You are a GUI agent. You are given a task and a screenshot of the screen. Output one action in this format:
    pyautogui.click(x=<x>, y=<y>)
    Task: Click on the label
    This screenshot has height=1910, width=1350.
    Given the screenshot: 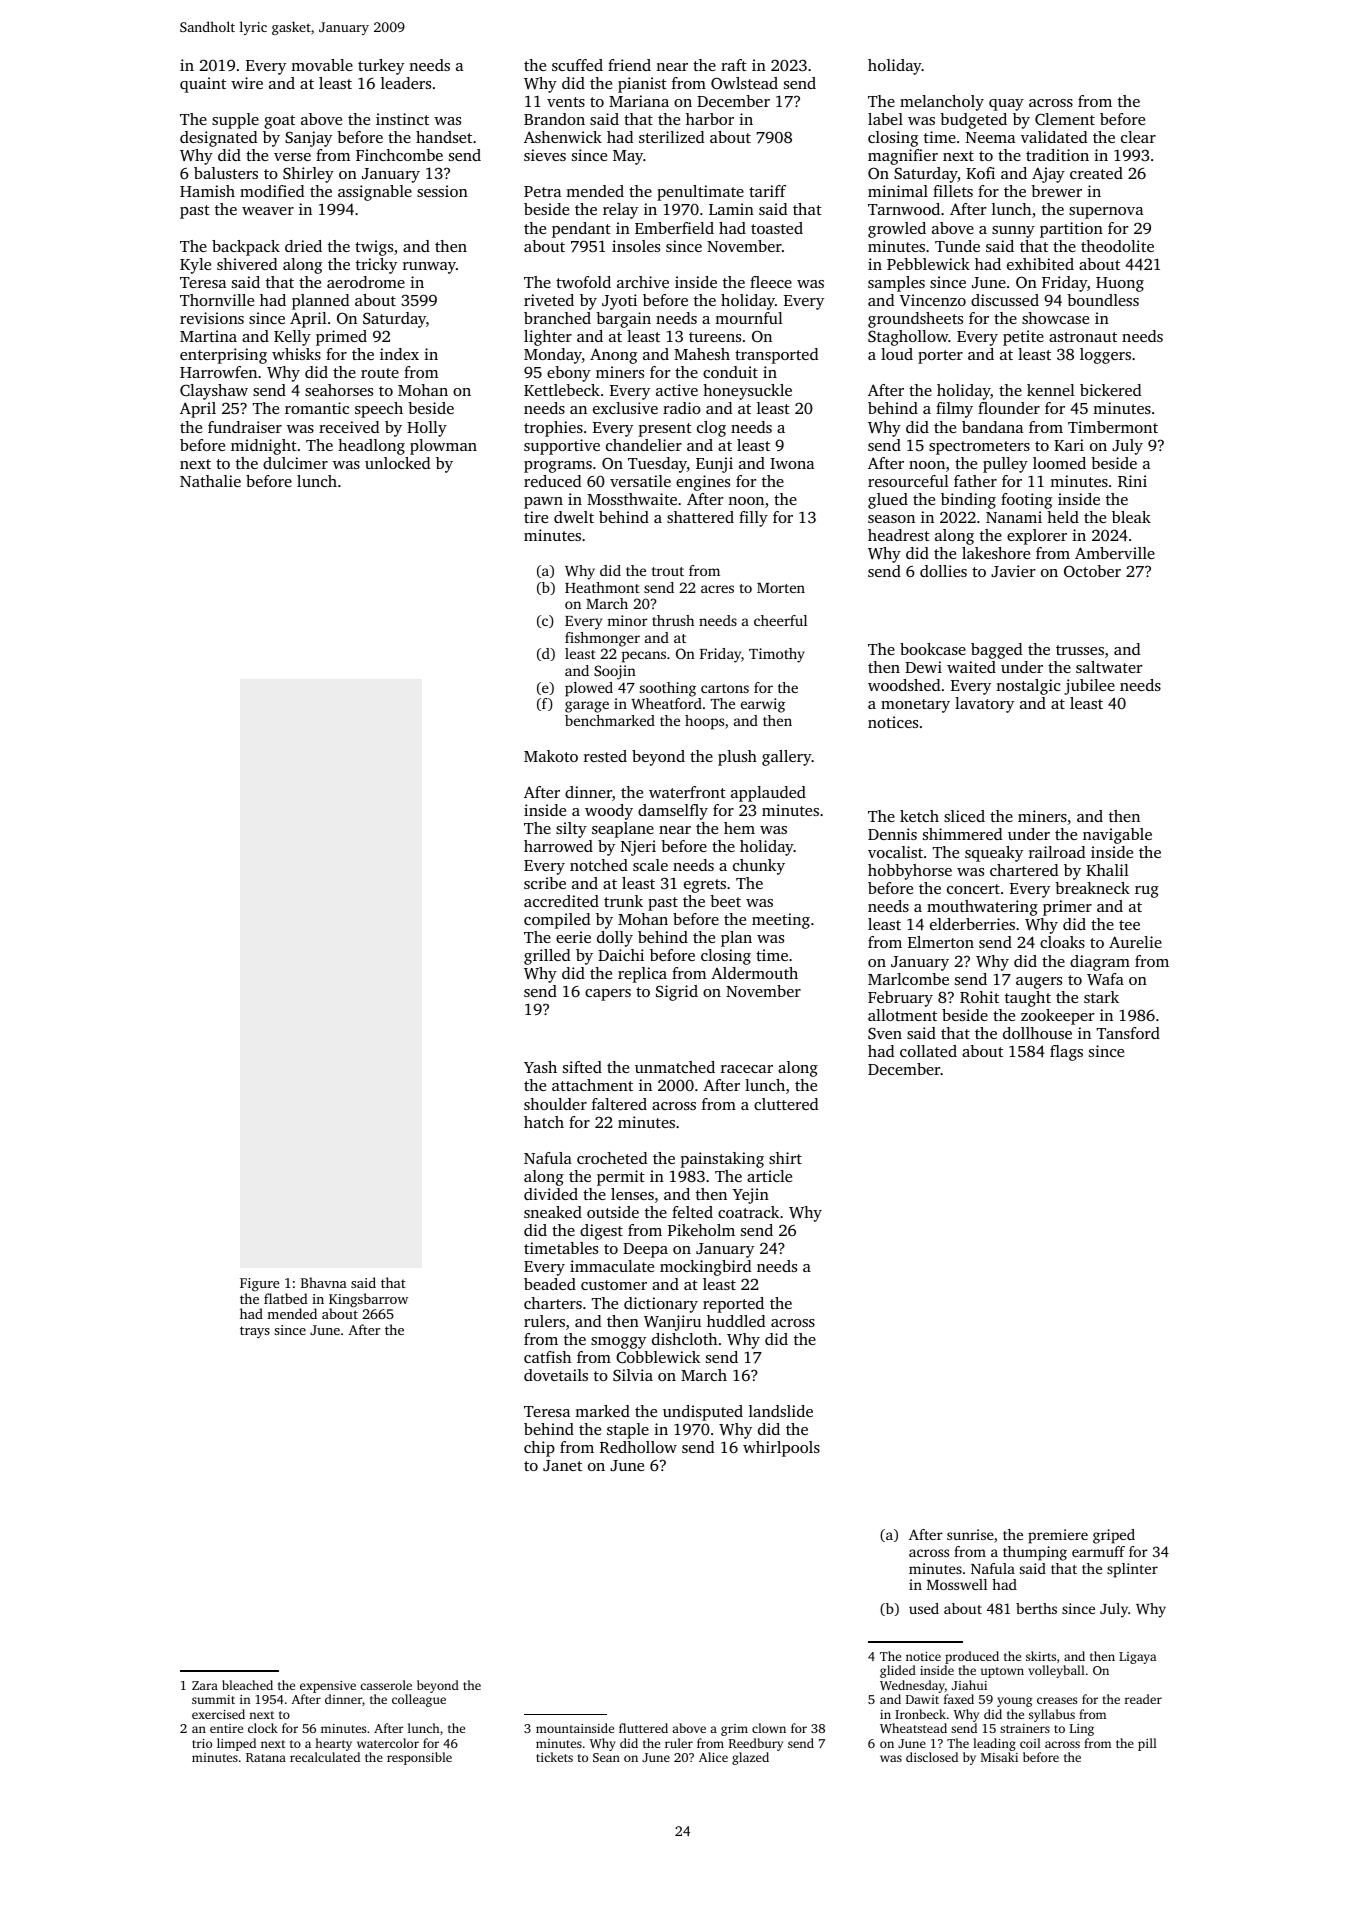 What is the action you would take?
    pyautogui.click(x=885, y=119)
